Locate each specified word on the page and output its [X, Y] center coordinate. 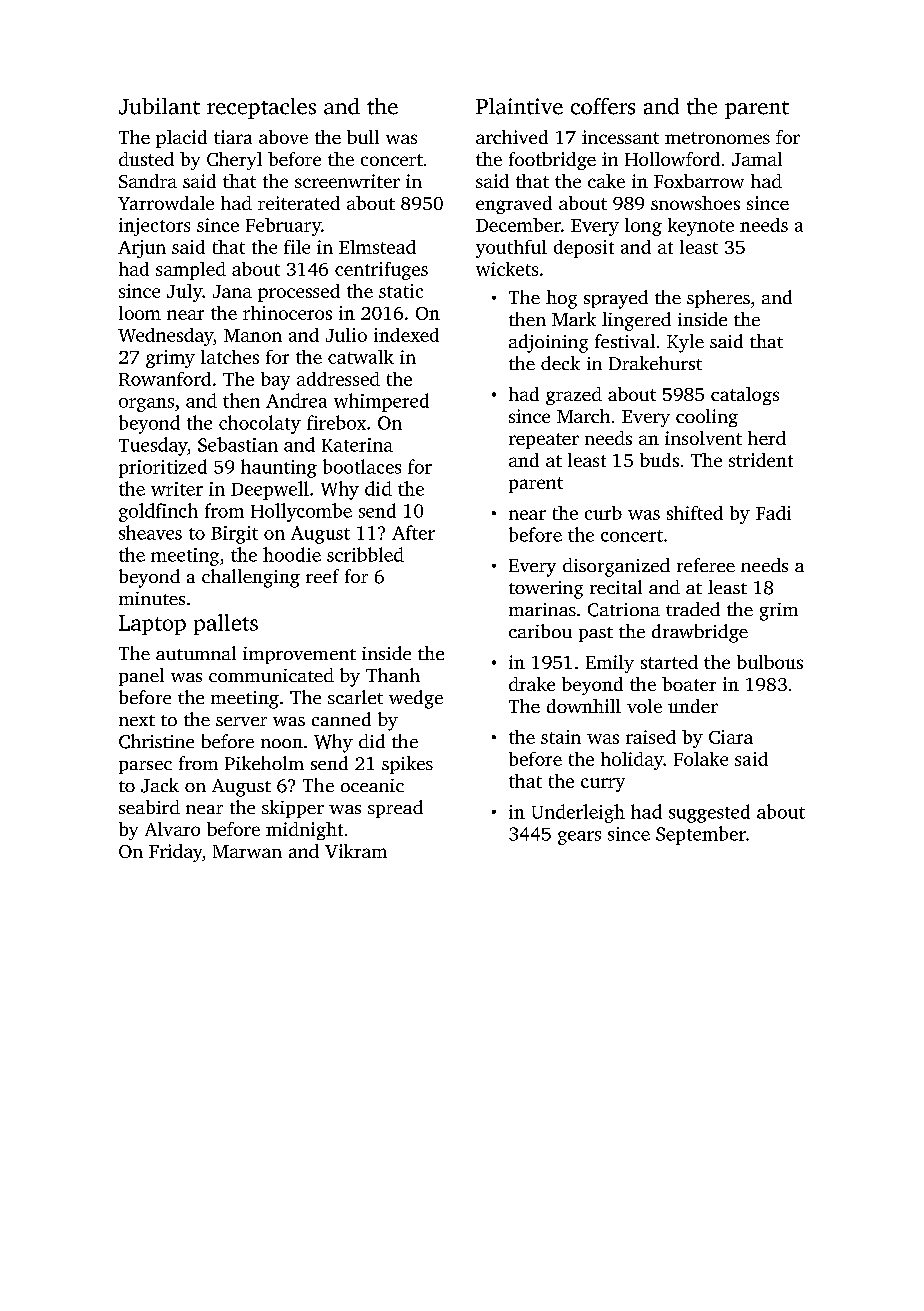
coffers [603, 106]
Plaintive [519, 106]
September [701, 835]
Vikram [356, 851]
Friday [175, 853]
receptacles [261, 108]
